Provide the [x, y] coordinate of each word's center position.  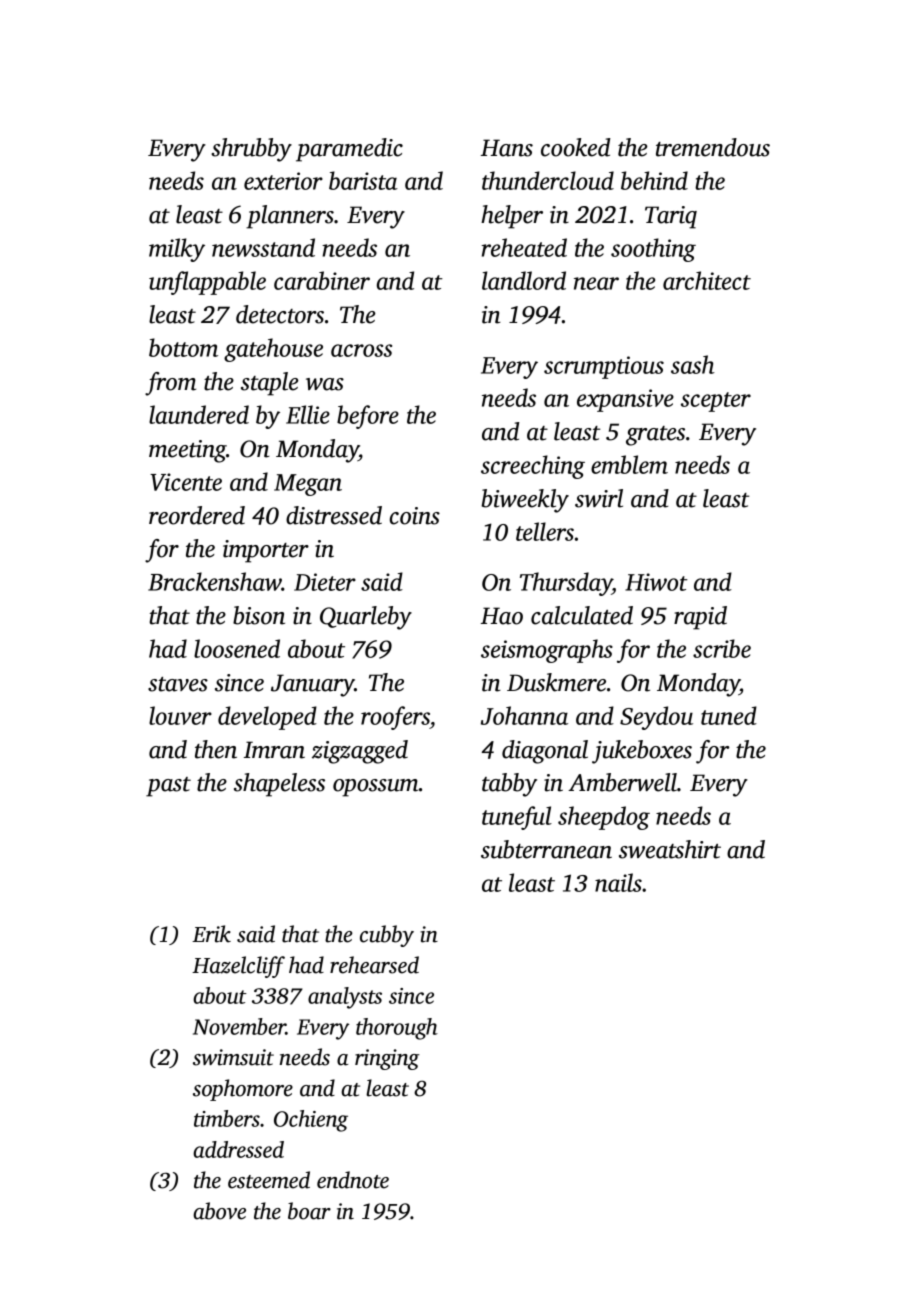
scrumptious [604, 367]
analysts [345, 998]
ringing [387, 1059]
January [313, 685]
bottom [183, 347]
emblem [629, 464]
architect [707, 280]
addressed [238, 1149]
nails [618, 882]
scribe [722, 648]
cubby [387, 936]
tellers [545, 531]
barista [363, 180]
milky [177, 250]
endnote [353, 1180]
